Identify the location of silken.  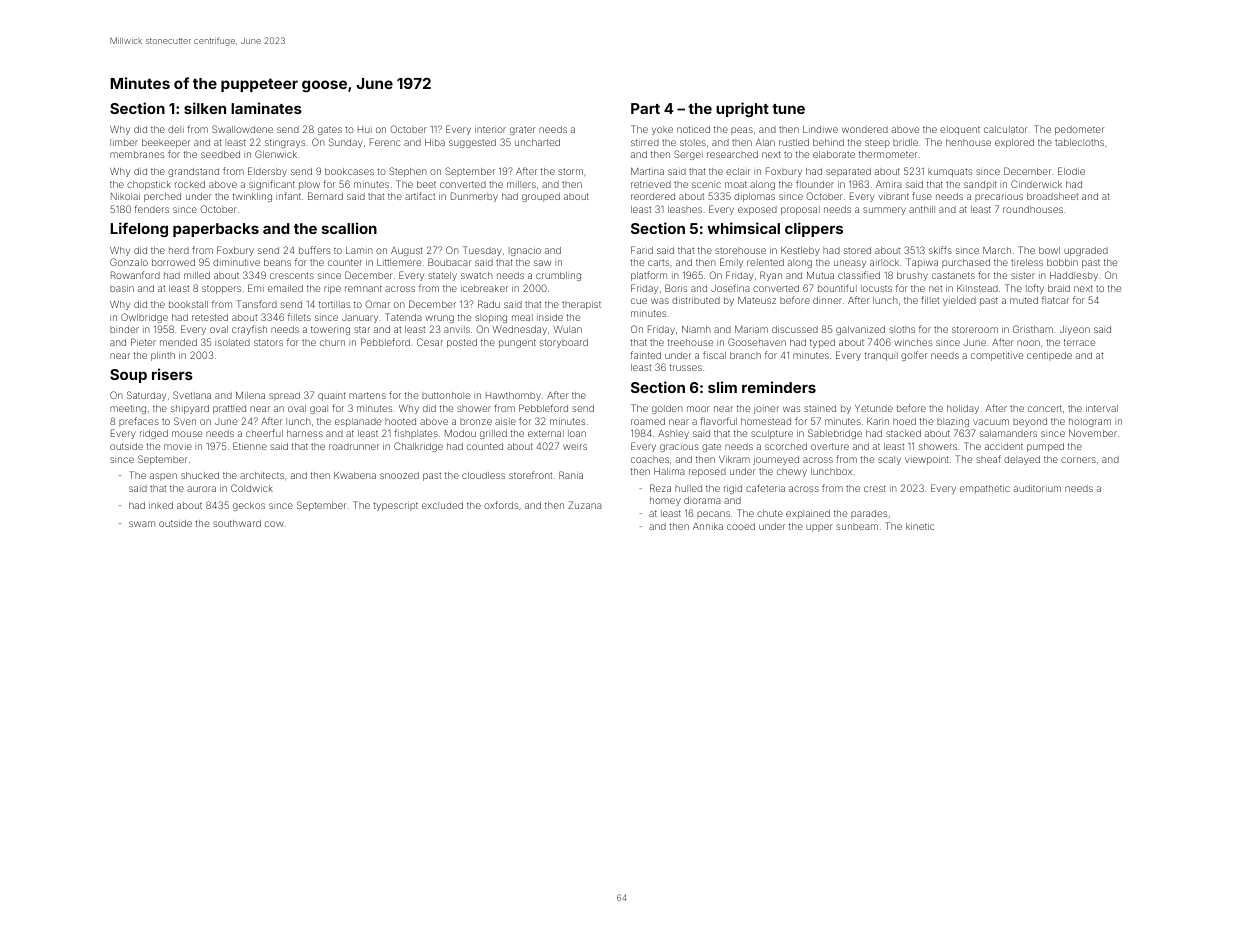
(205, 108).
